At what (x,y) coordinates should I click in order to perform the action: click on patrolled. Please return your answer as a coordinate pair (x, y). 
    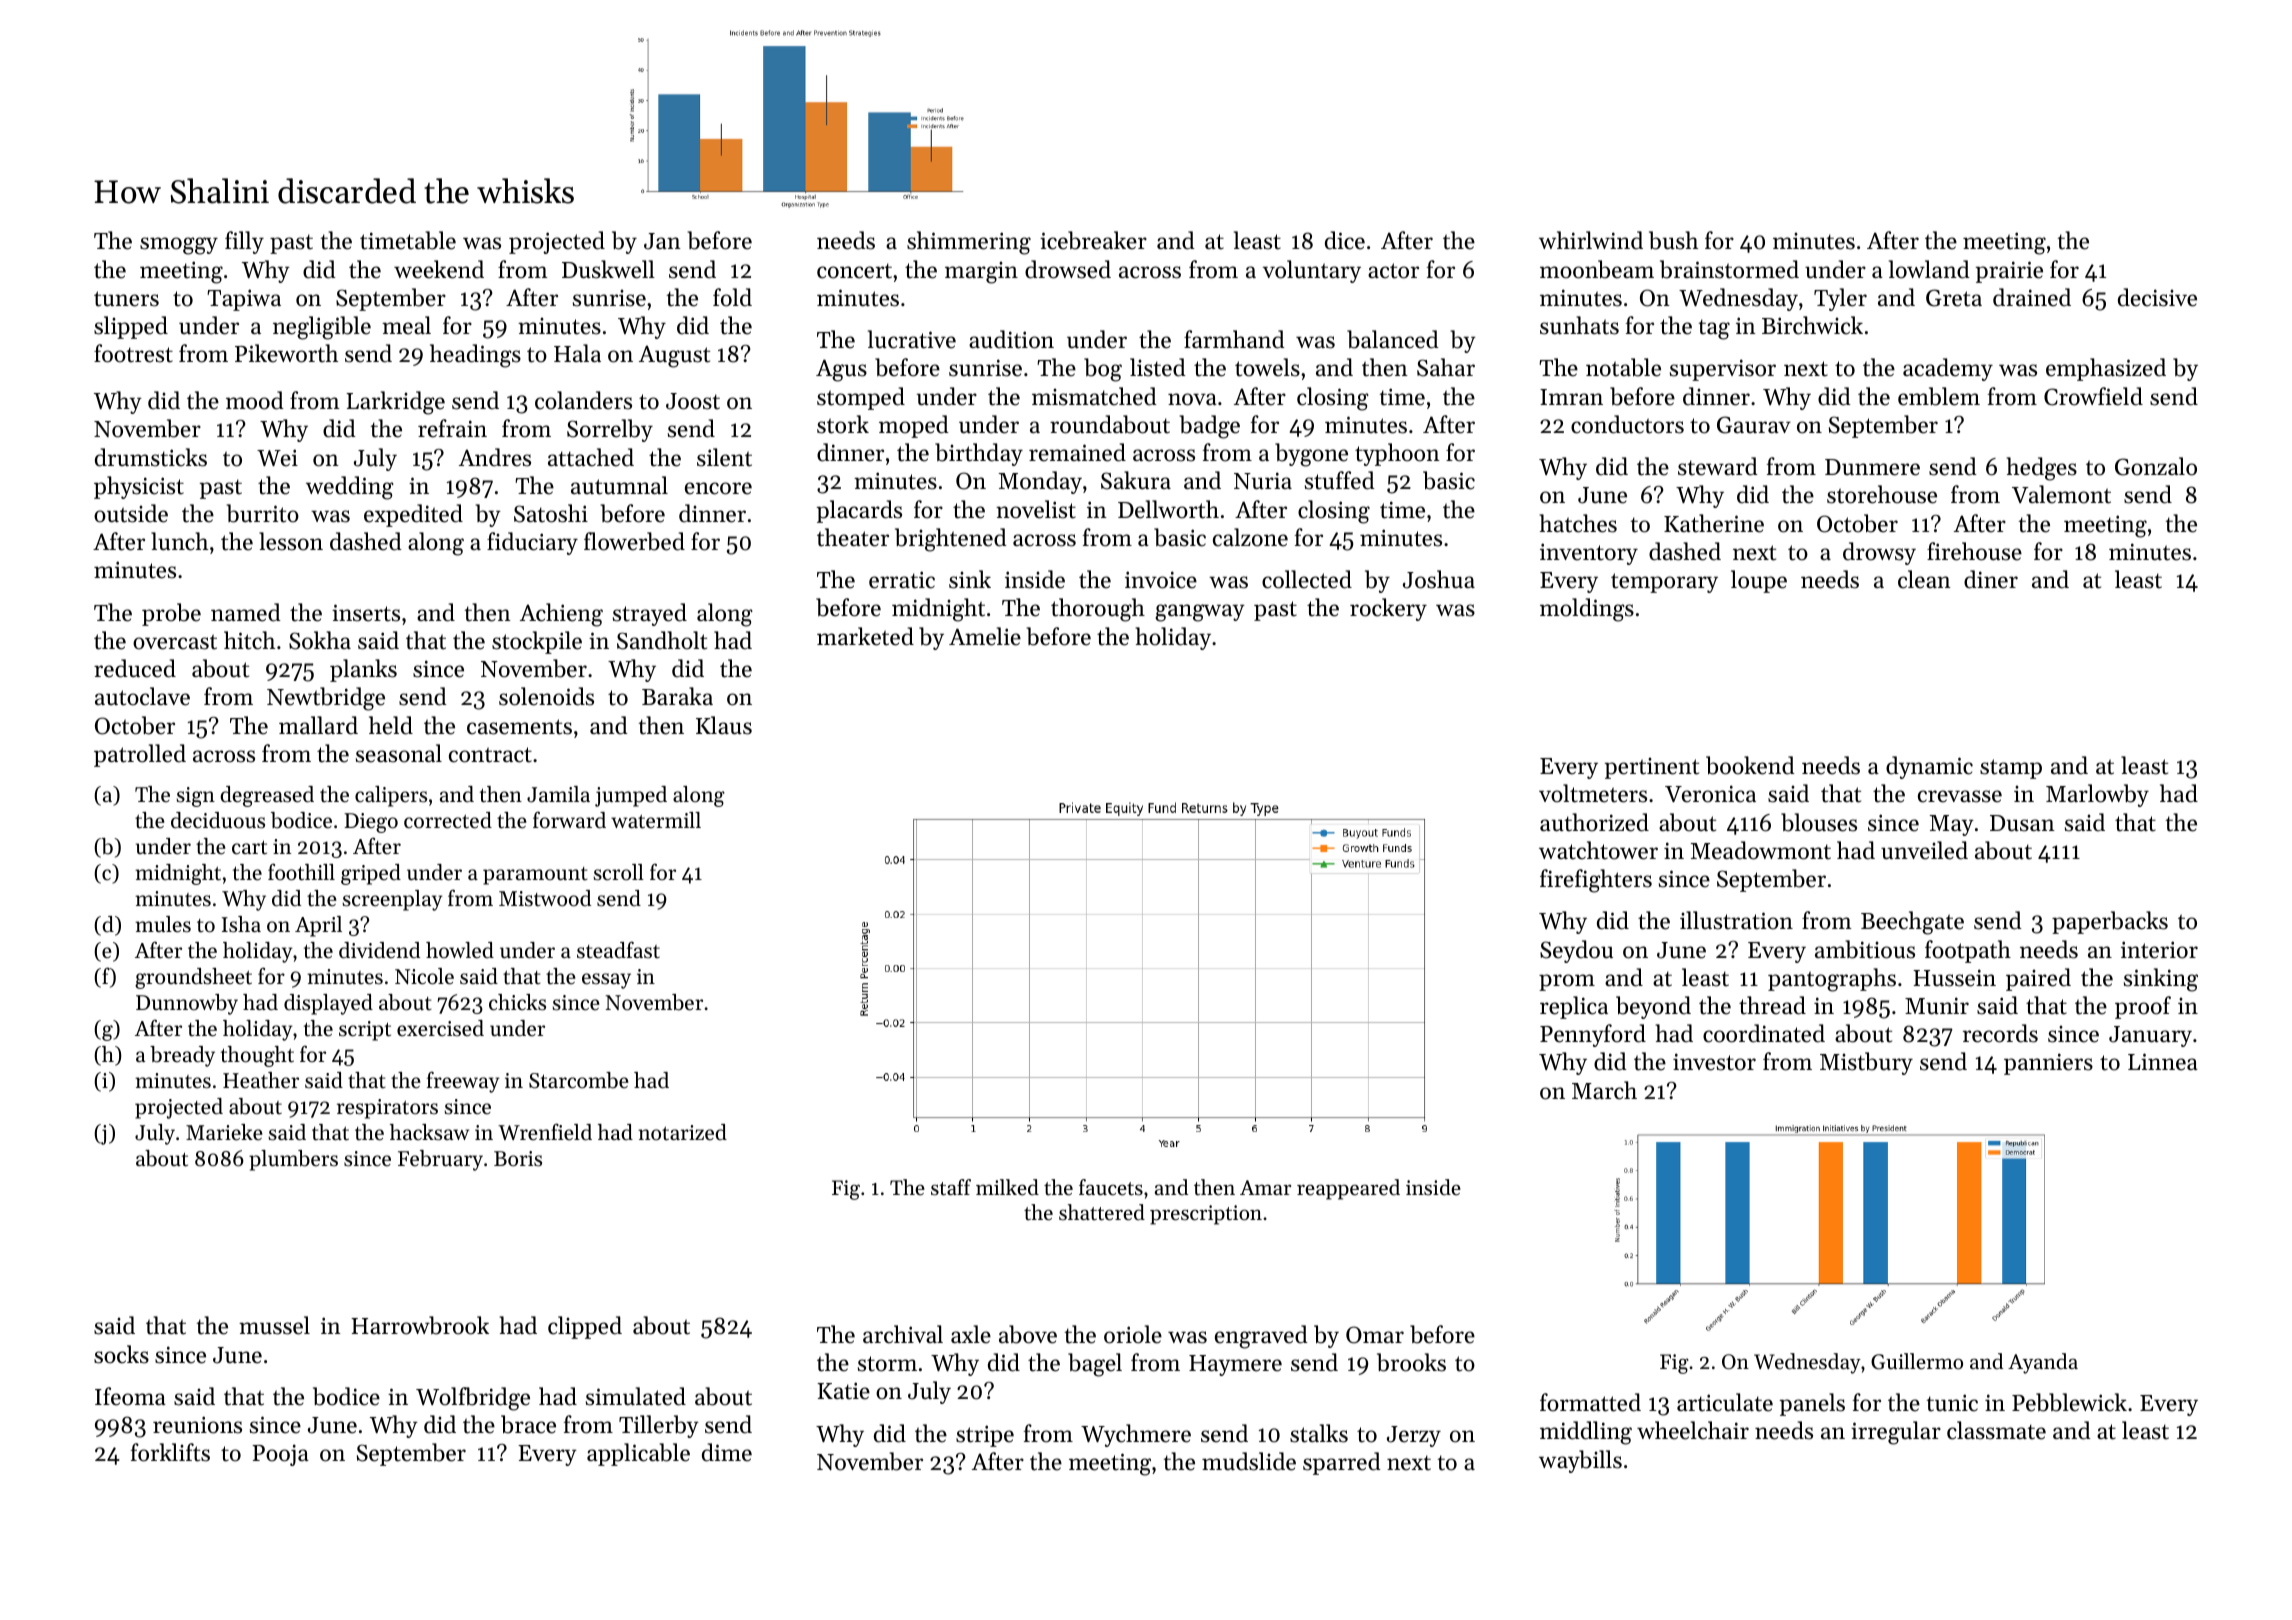
    Looking at the image, I should click on (140, 755).
